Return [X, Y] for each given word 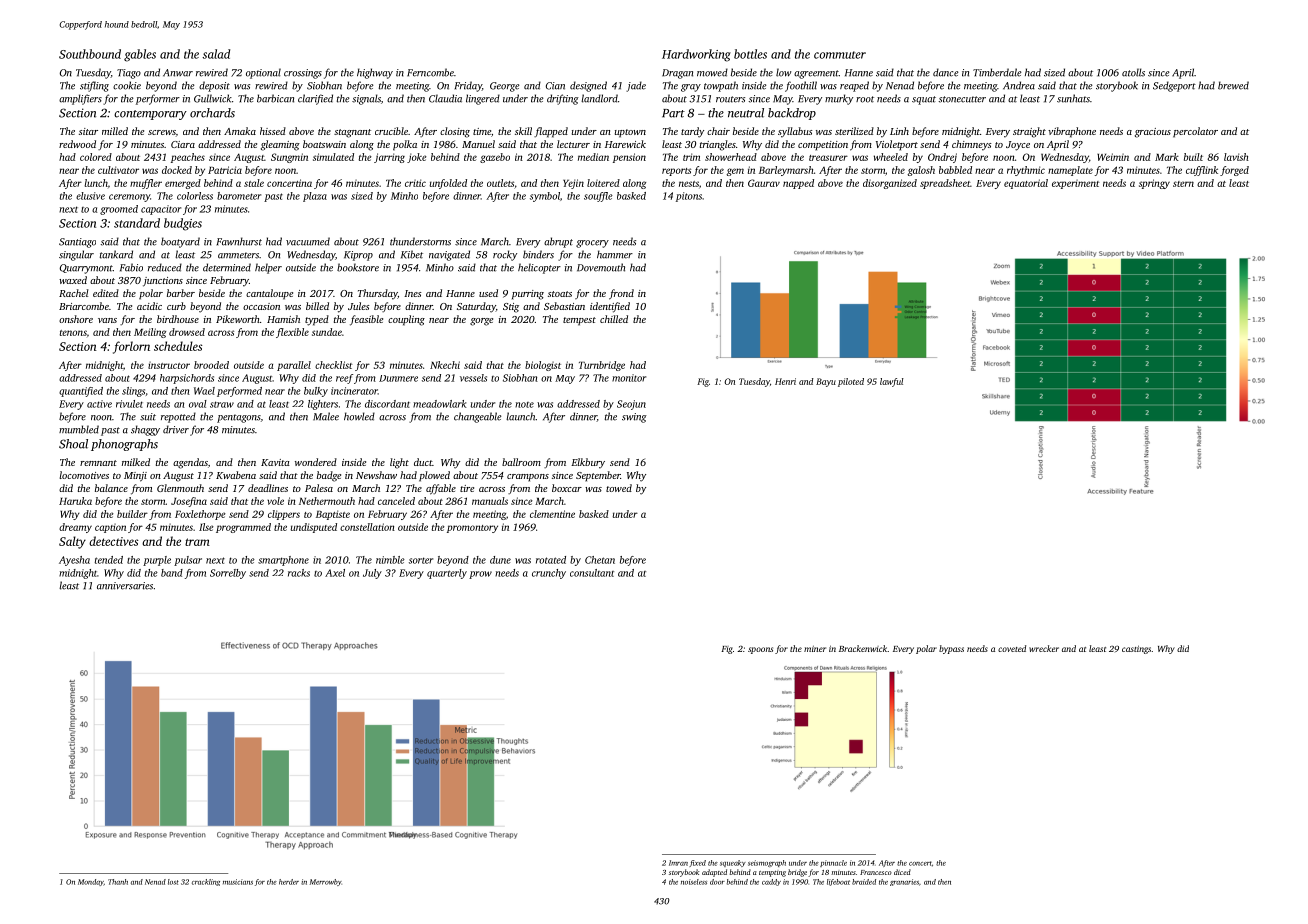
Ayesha [74, 561]
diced [902, 872]
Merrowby [326, 882]
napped [798, 184]
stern [1183, 184]
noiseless [694, 882]
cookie [127, 85]
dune [500, 560]
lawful [892, 382]
